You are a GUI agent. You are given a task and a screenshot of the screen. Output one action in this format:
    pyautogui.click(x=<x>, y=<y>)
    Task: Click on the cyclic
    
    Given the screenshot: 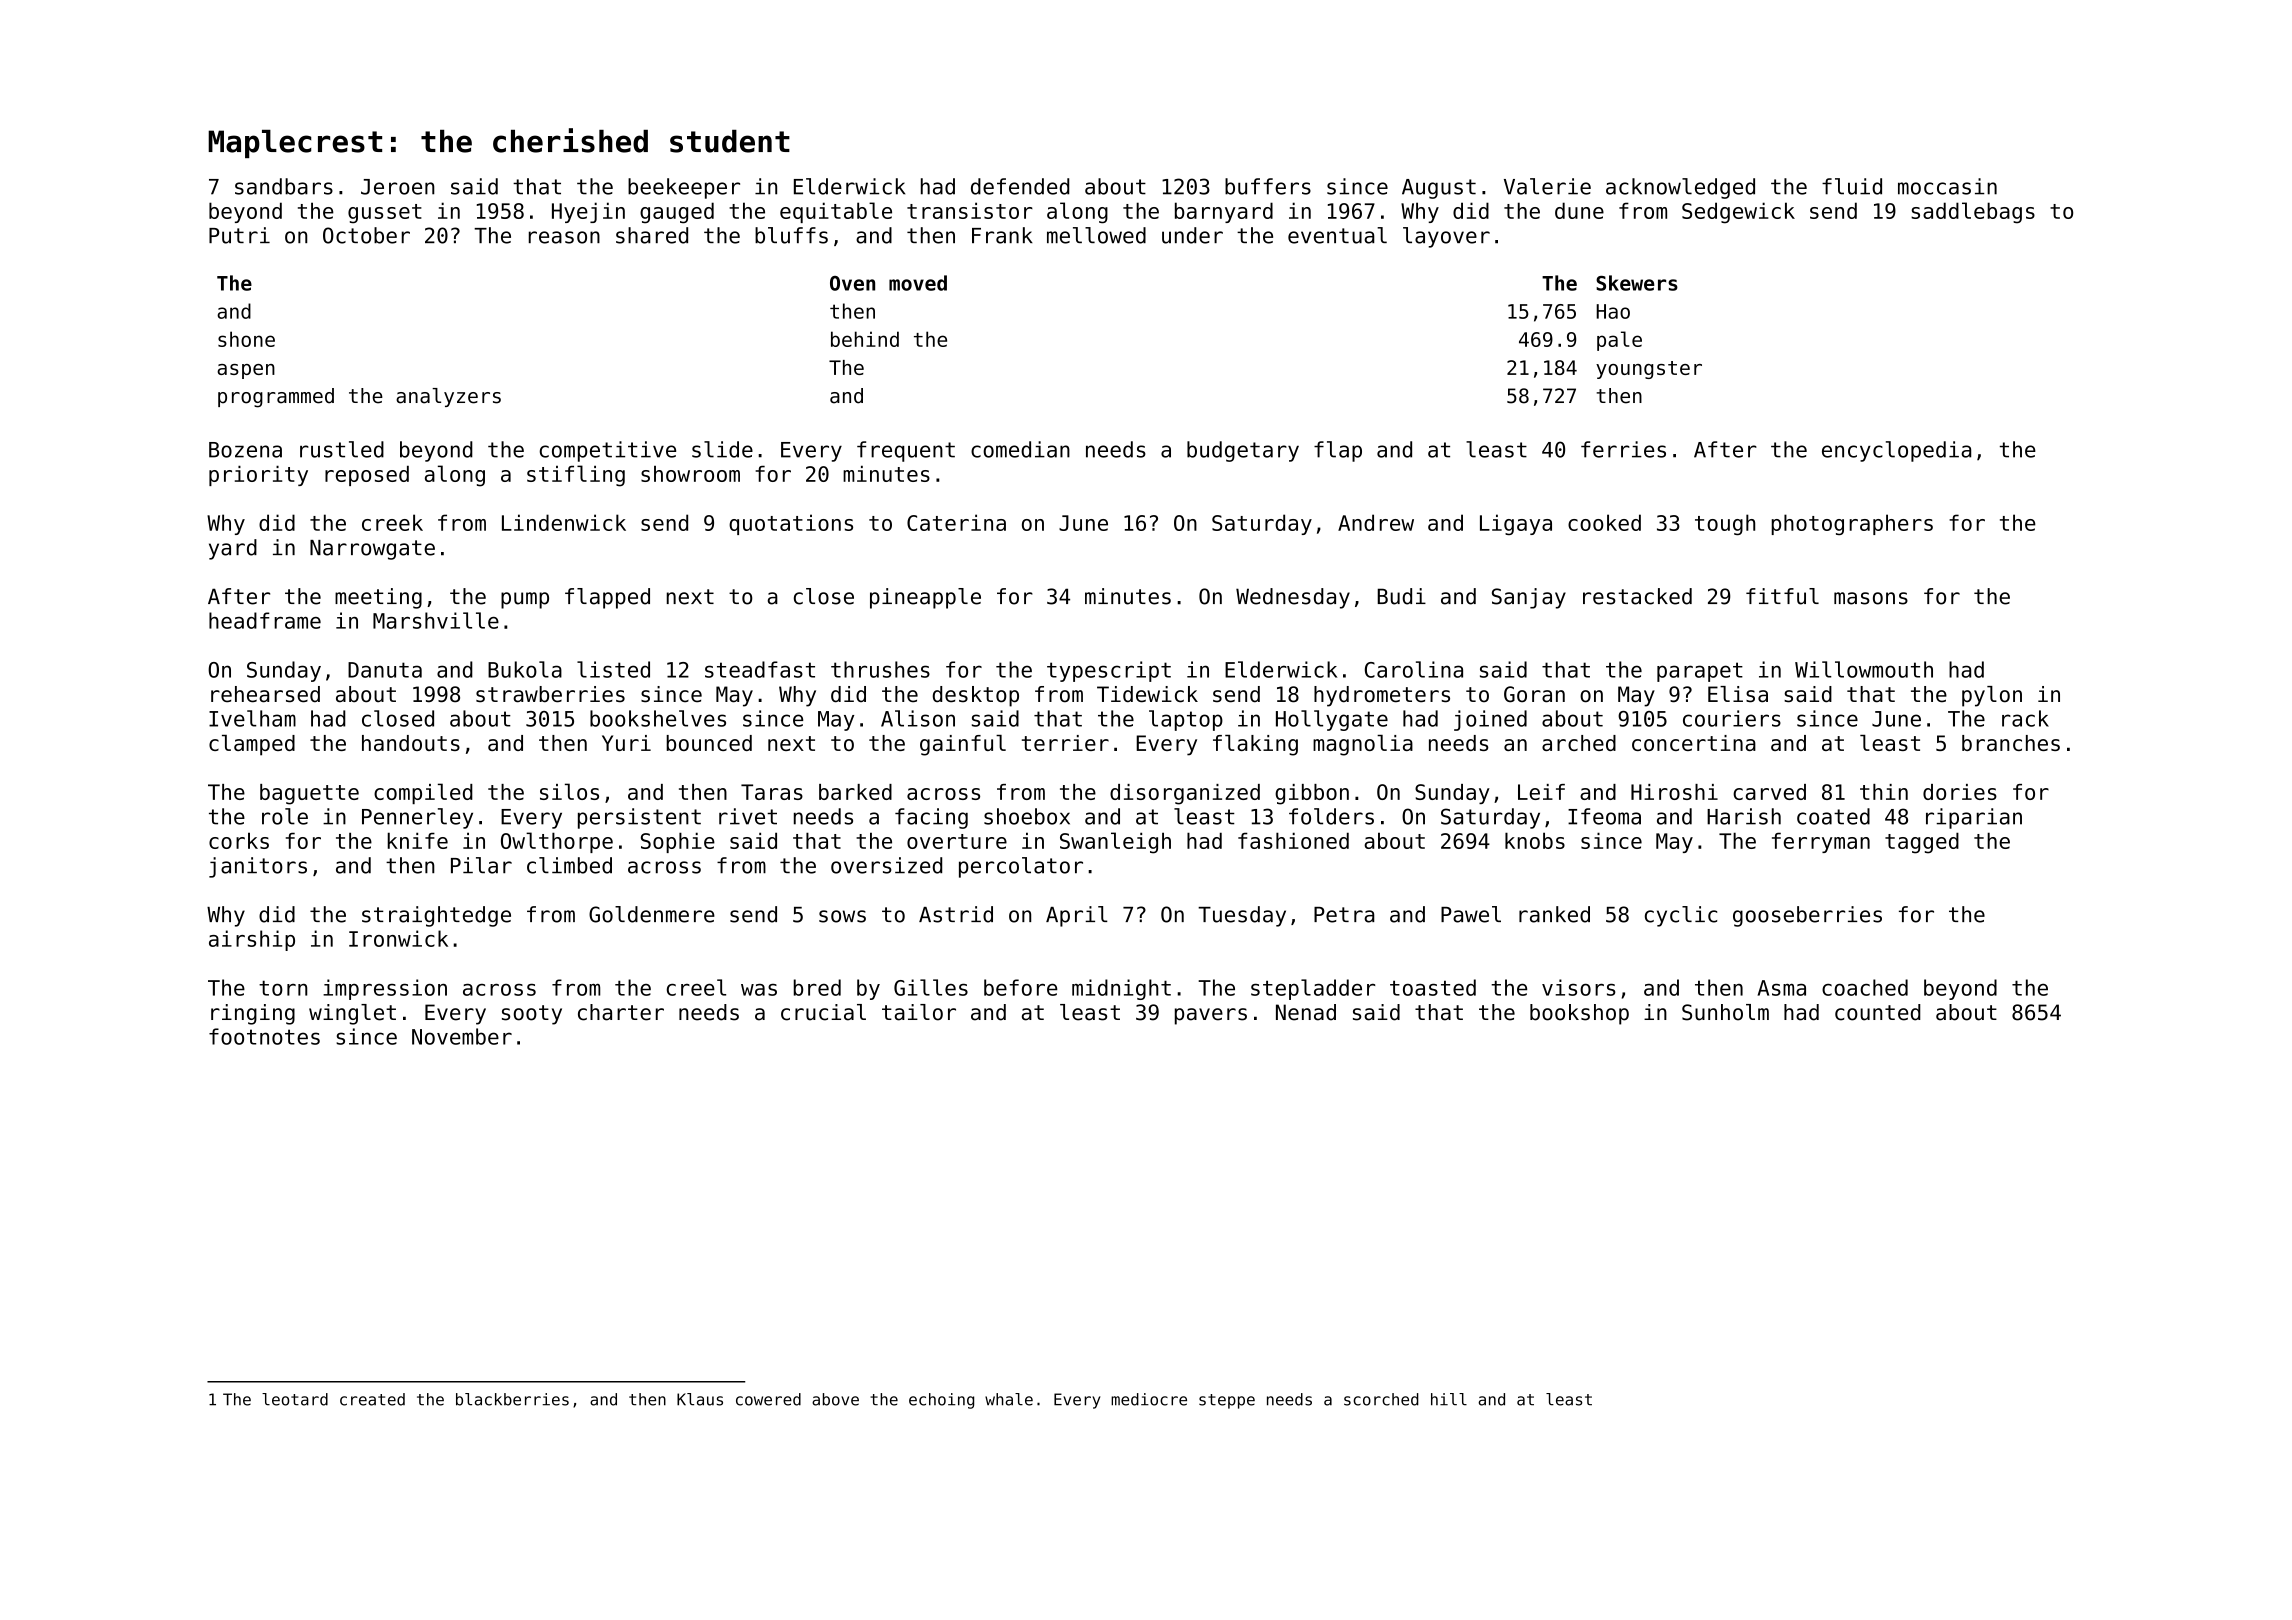 What is the action you would take?
    pyautogui.click(x=1681, y=916)
